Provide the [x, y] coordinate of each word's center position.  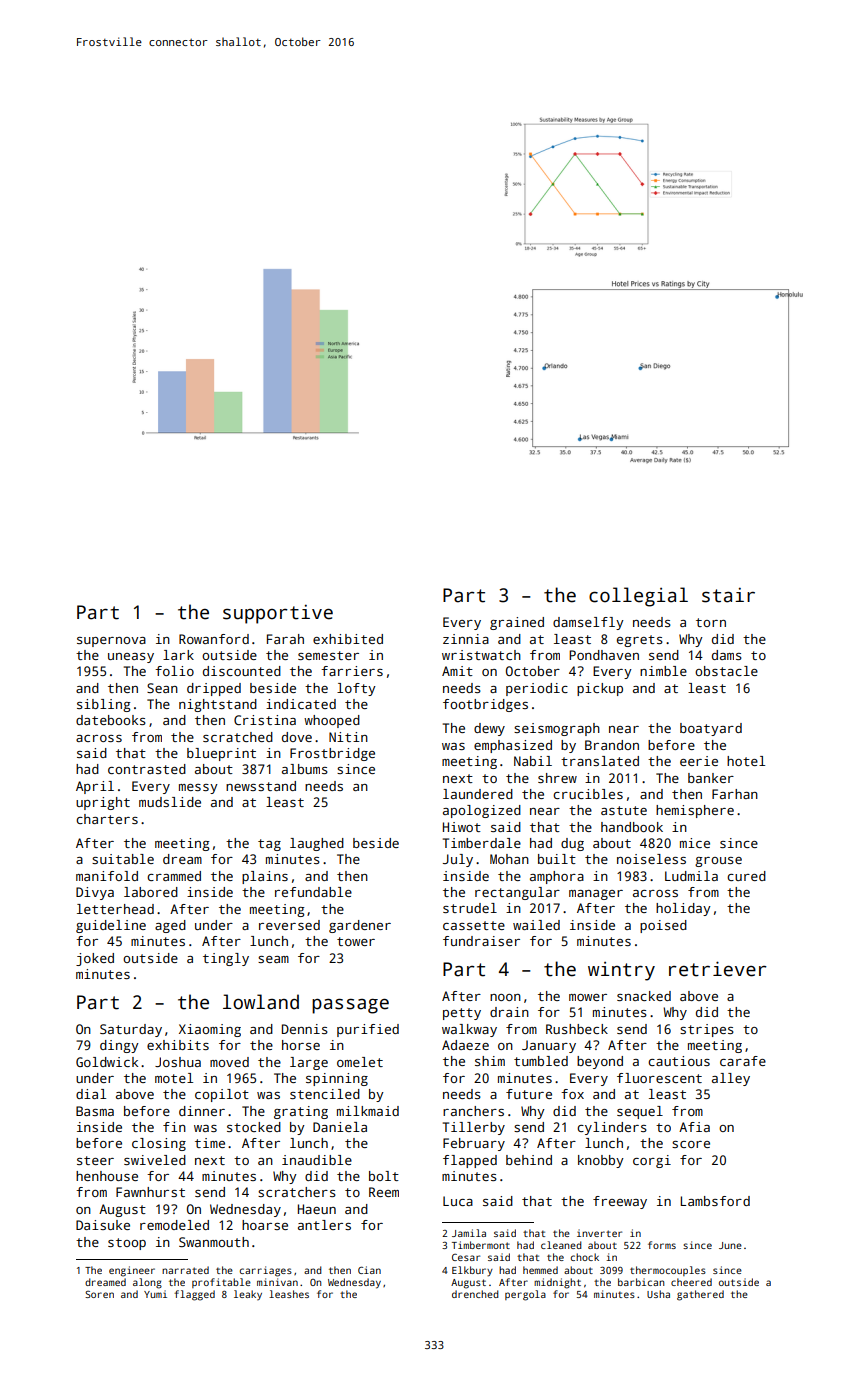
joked [95, 959]
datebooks [111, 720]
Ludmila [691, 876]
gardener [360, 926]
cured [746, 876]
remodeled [174, 1225]
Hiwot [462, 827]
